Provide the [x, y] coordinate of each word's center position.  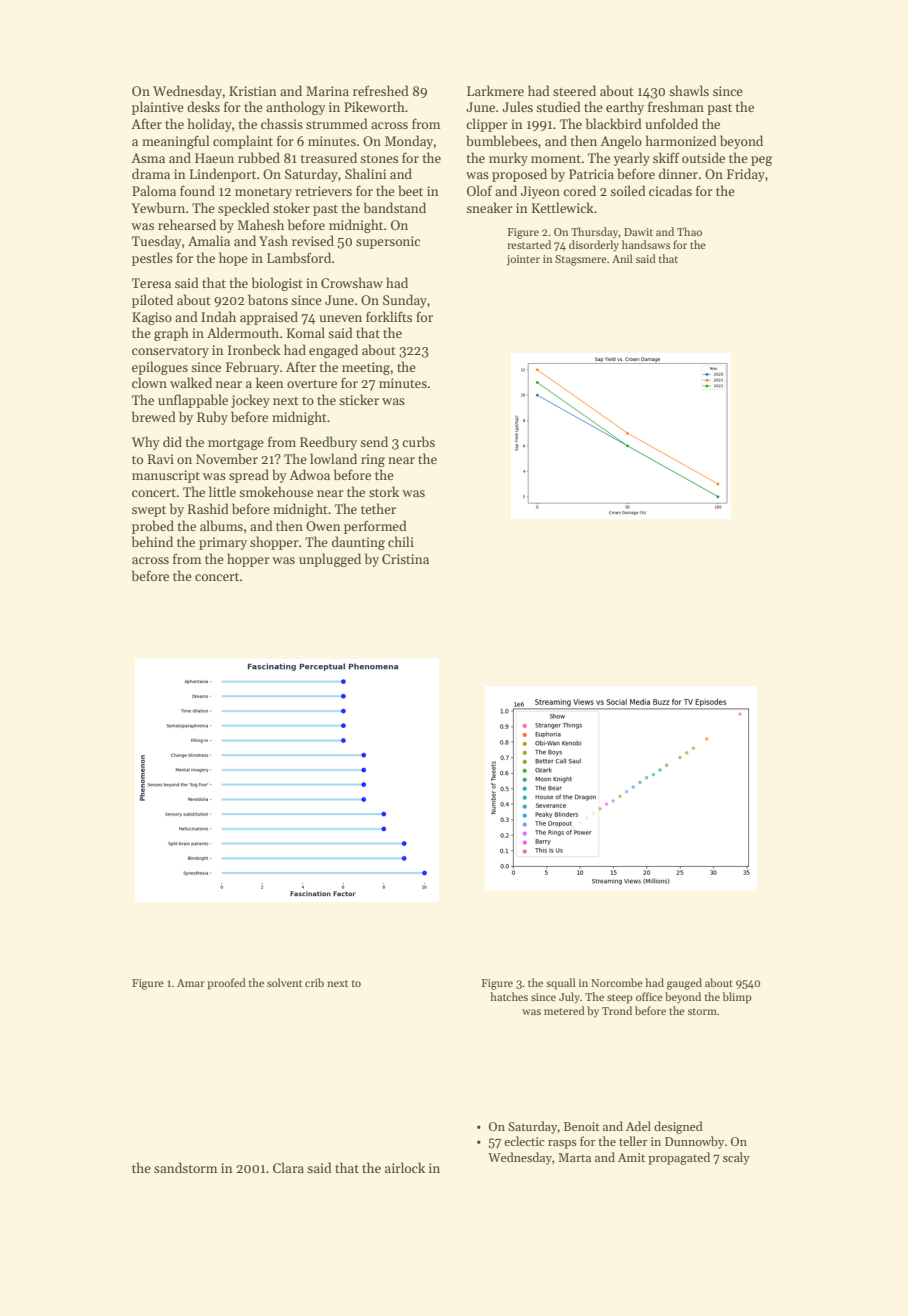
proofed [226, 984]
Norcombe [617, 982]
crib [314, 982]
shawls [689, 90]
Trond [617, 1010]
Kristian [253, 91]
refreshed [381, 90]
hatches [509, 996]
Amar [191, 983]
